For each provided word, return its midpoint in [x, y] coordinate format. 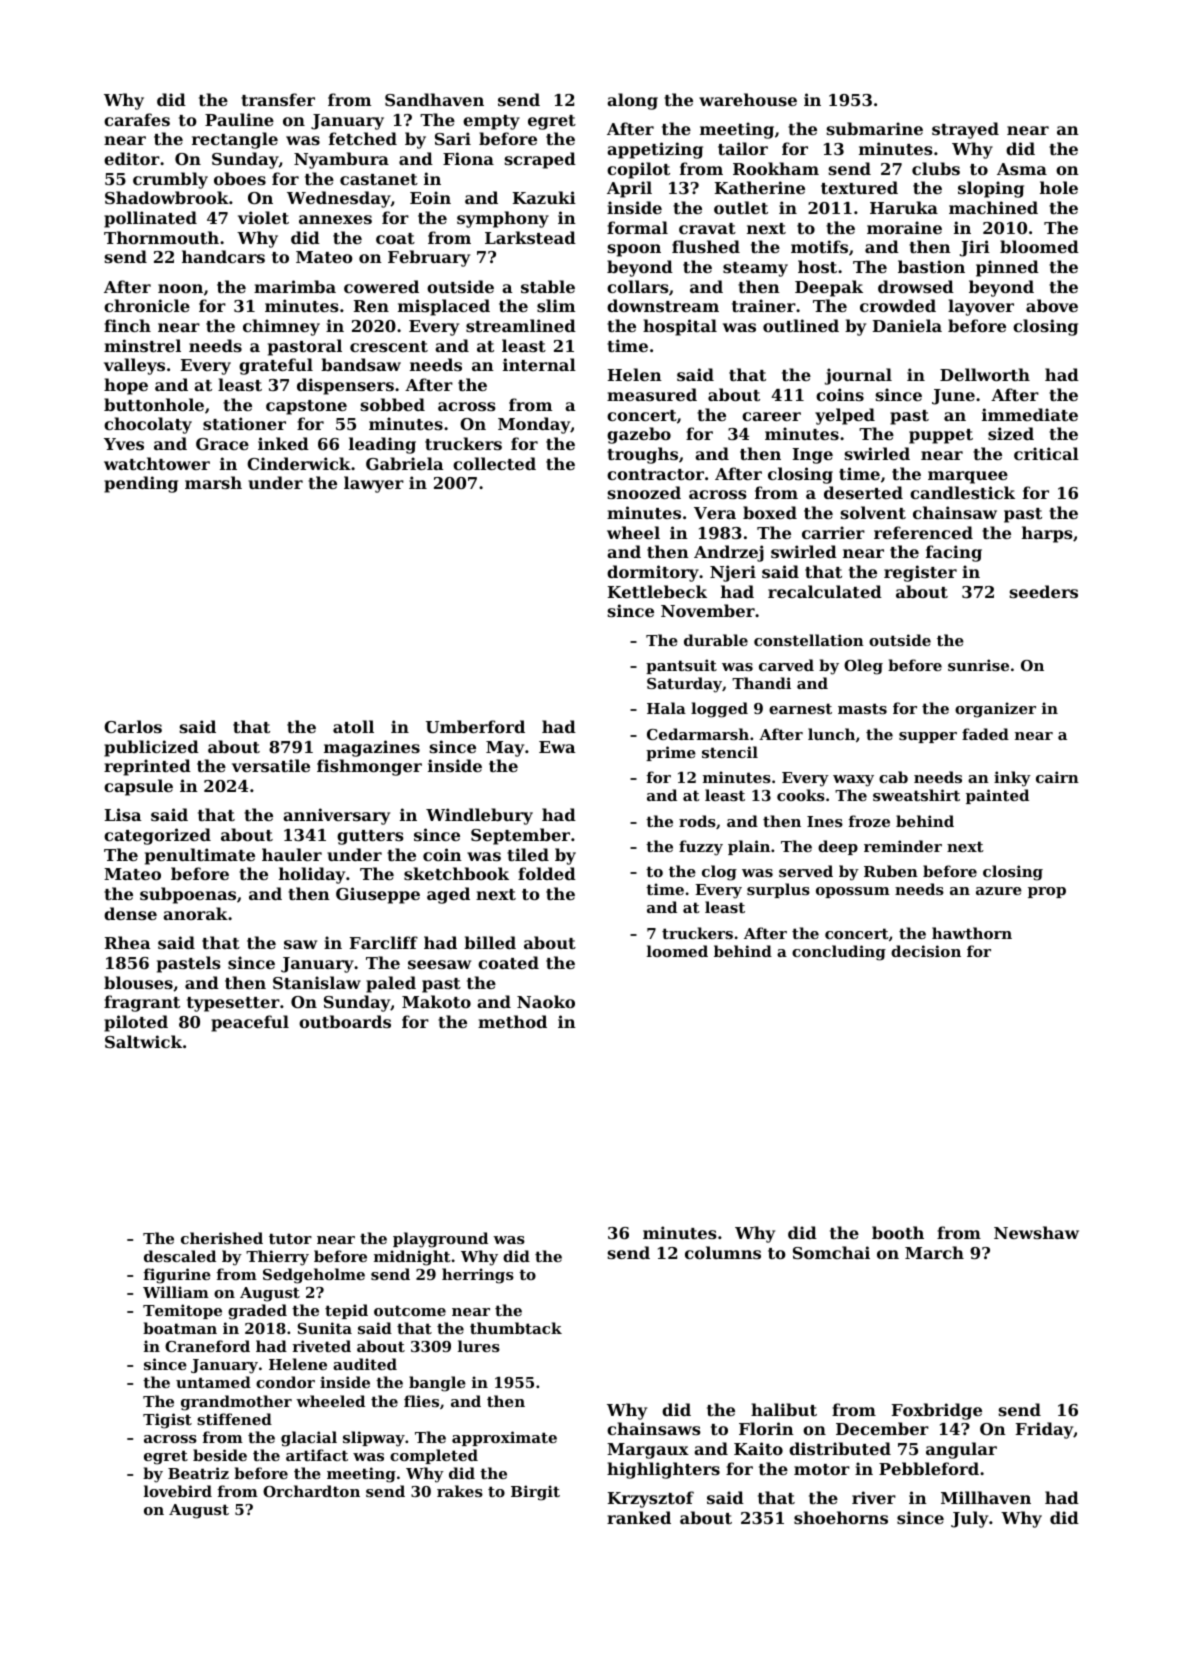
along [632, 101]
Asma [1022, 169]
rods [697, 821]
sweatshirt [916, 795]
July [969, 1519]
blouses [138, 982]
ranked [639, 1517]
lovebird [178, 1491]
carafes [137, 119]
